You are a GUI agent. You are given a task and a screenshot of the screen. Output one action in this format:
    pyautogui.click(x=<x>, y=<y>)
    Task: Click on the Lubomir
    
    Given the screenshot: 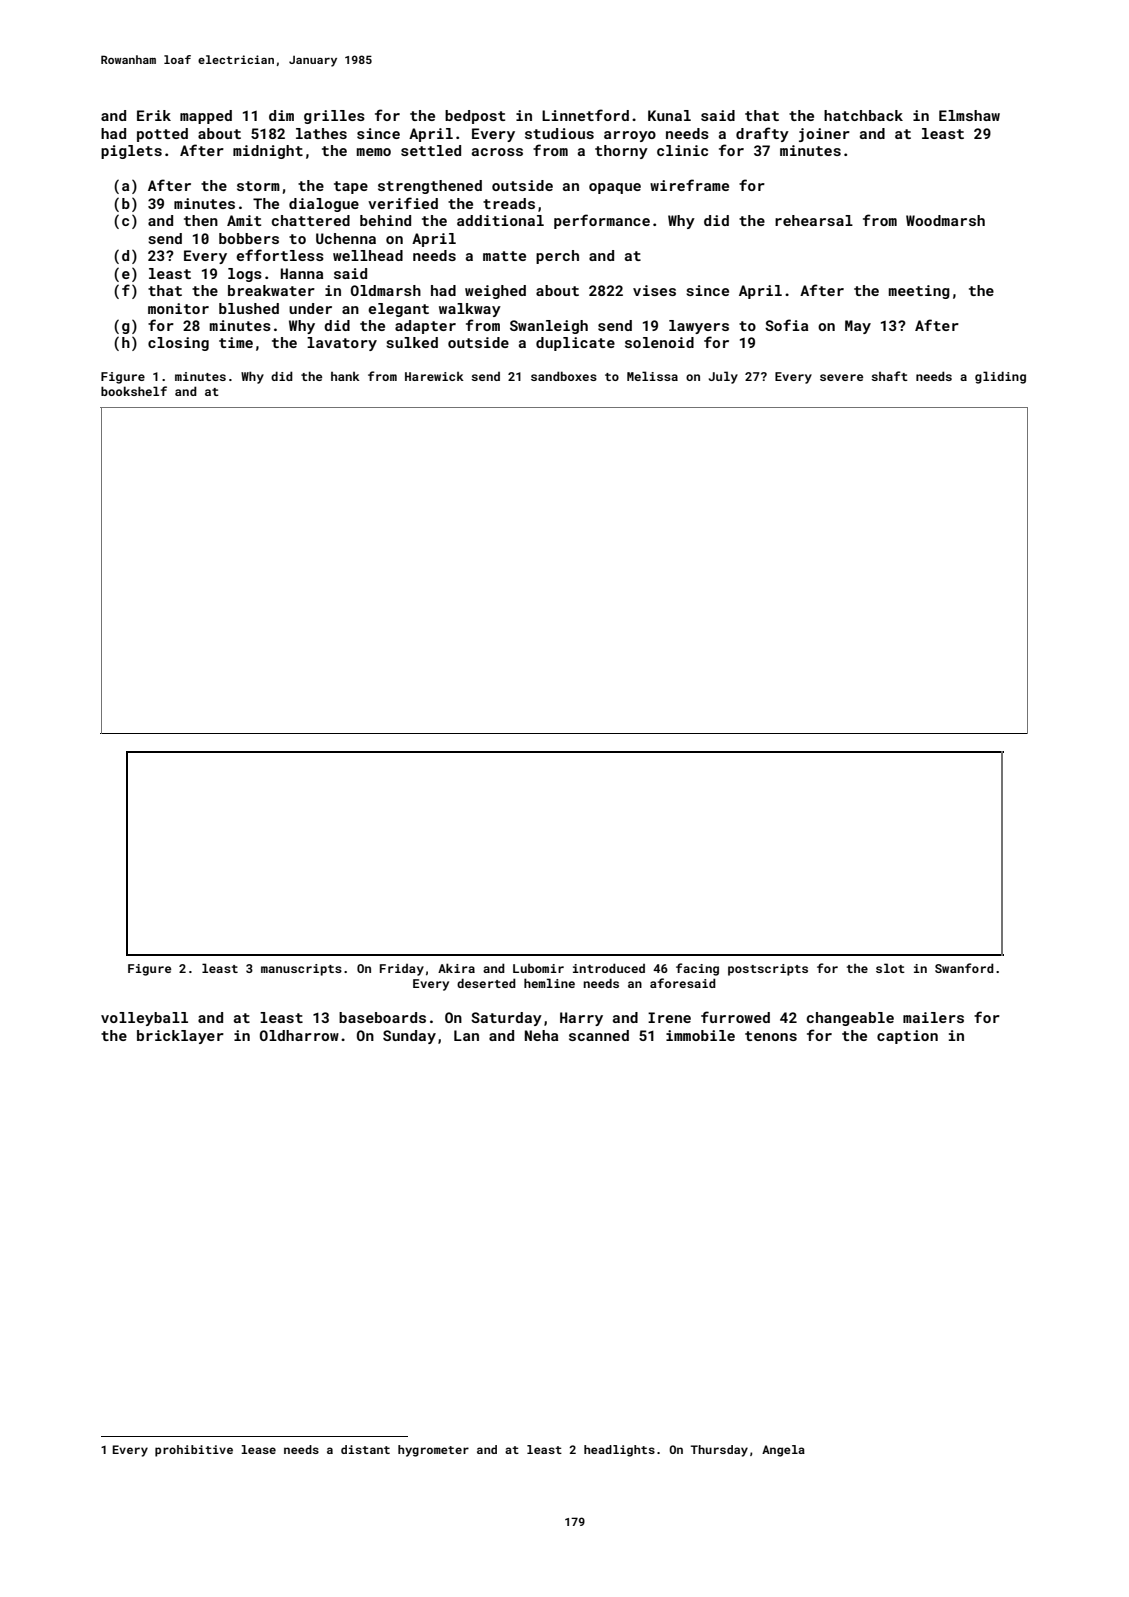 What is the action you would take?
    pyautogui.click(x=538, y=968)
